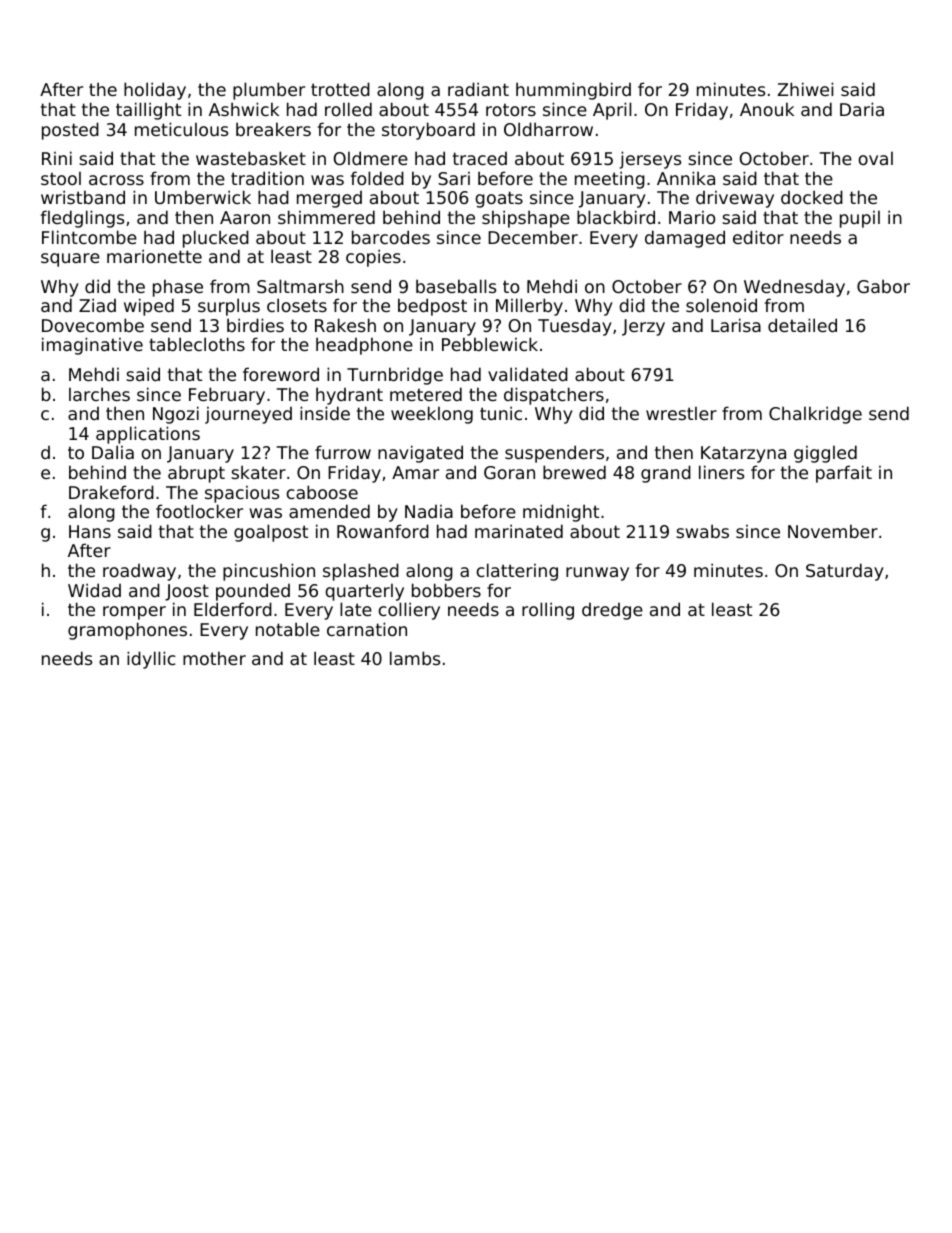 Image resolution: width=952 pixels, height=1233 pixels. I want to click on imaginative, so click(92, 346).
